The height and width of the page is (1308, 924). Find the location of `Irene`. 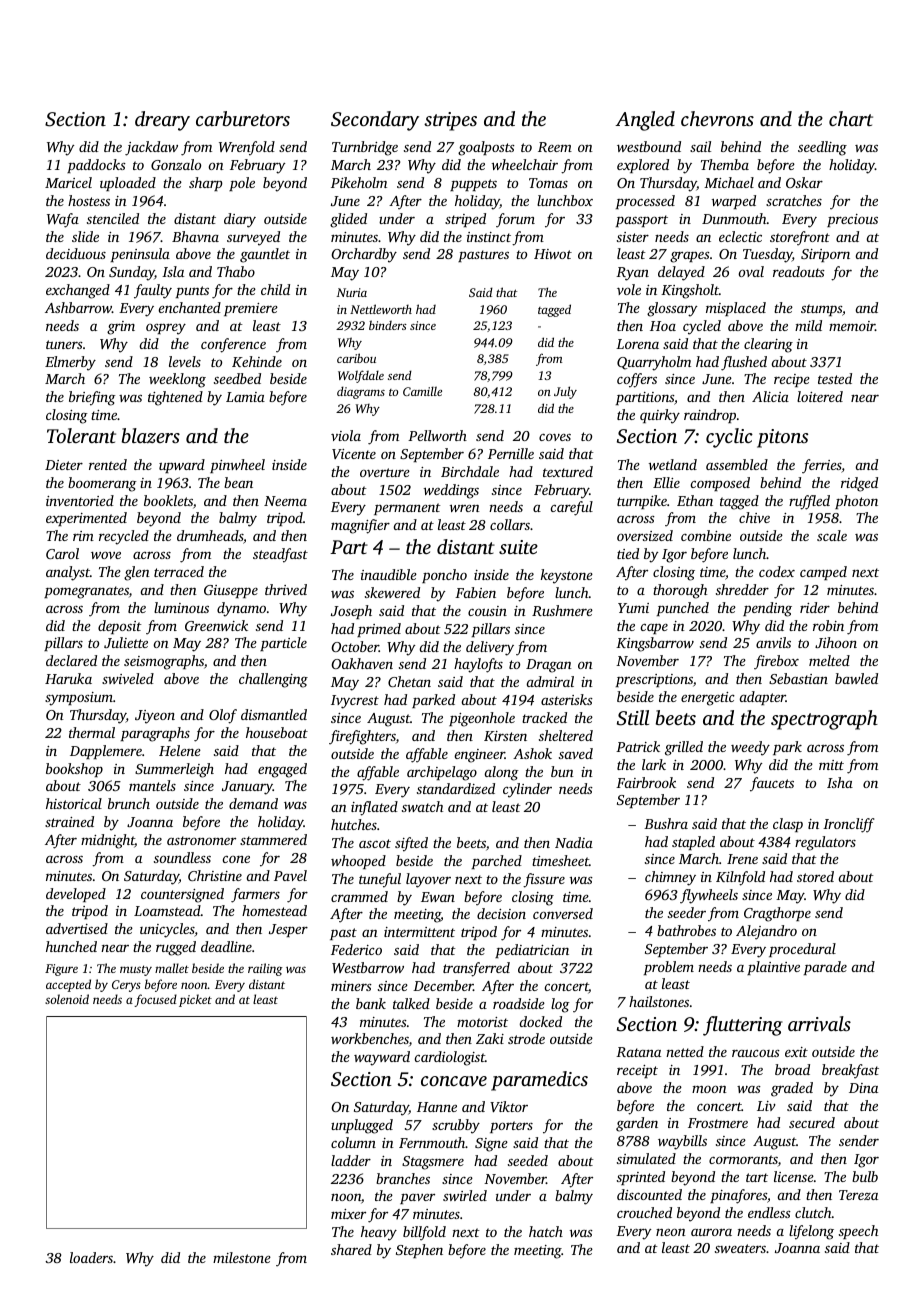

Irene is located at coordinates (742, 859).
